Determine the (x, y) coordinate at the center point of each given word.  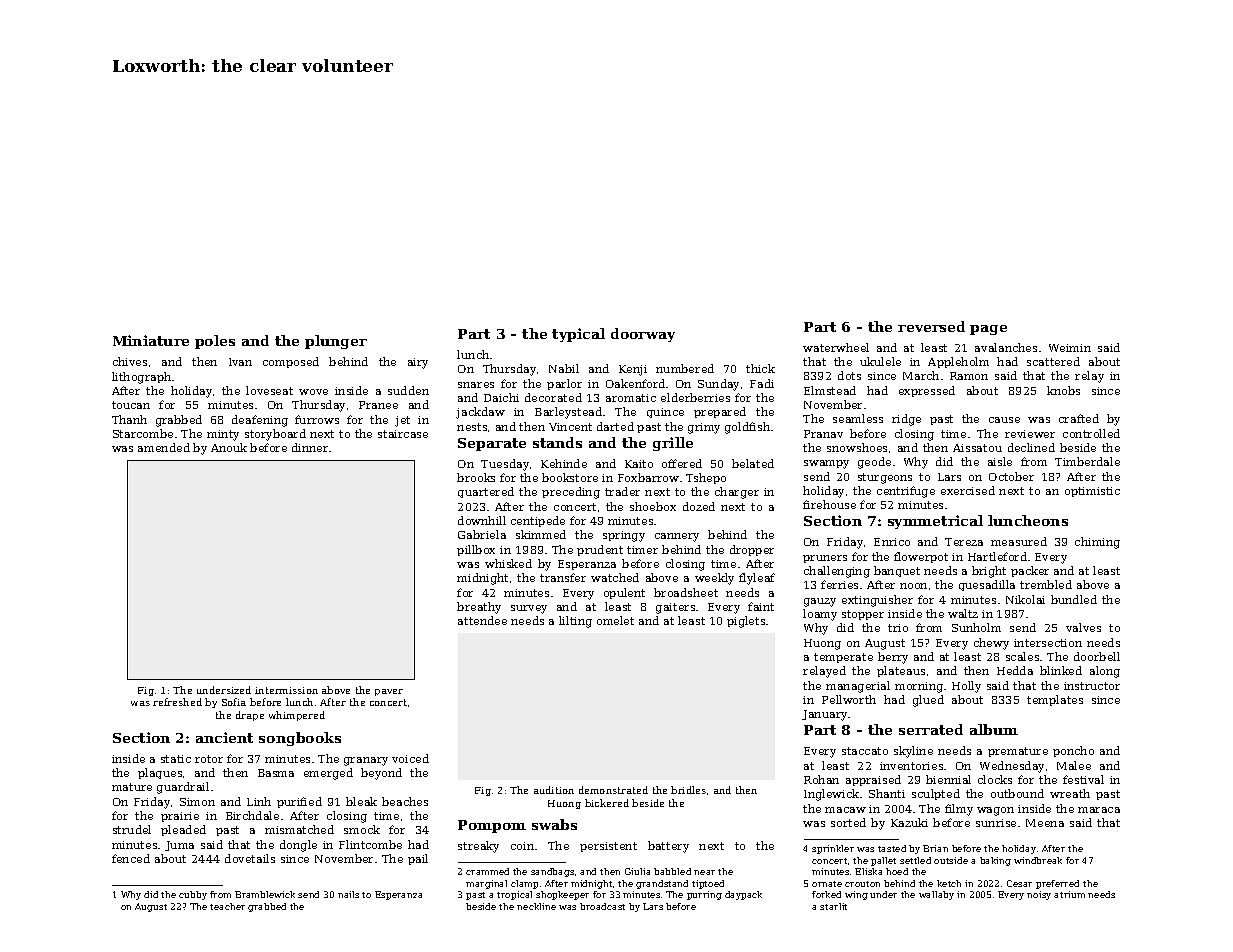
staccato (865, 751)
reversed (931, 326)
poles (215, 342)
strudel (132, 829)
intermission (286, 690)
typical (578, 335)
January (824, 715)
